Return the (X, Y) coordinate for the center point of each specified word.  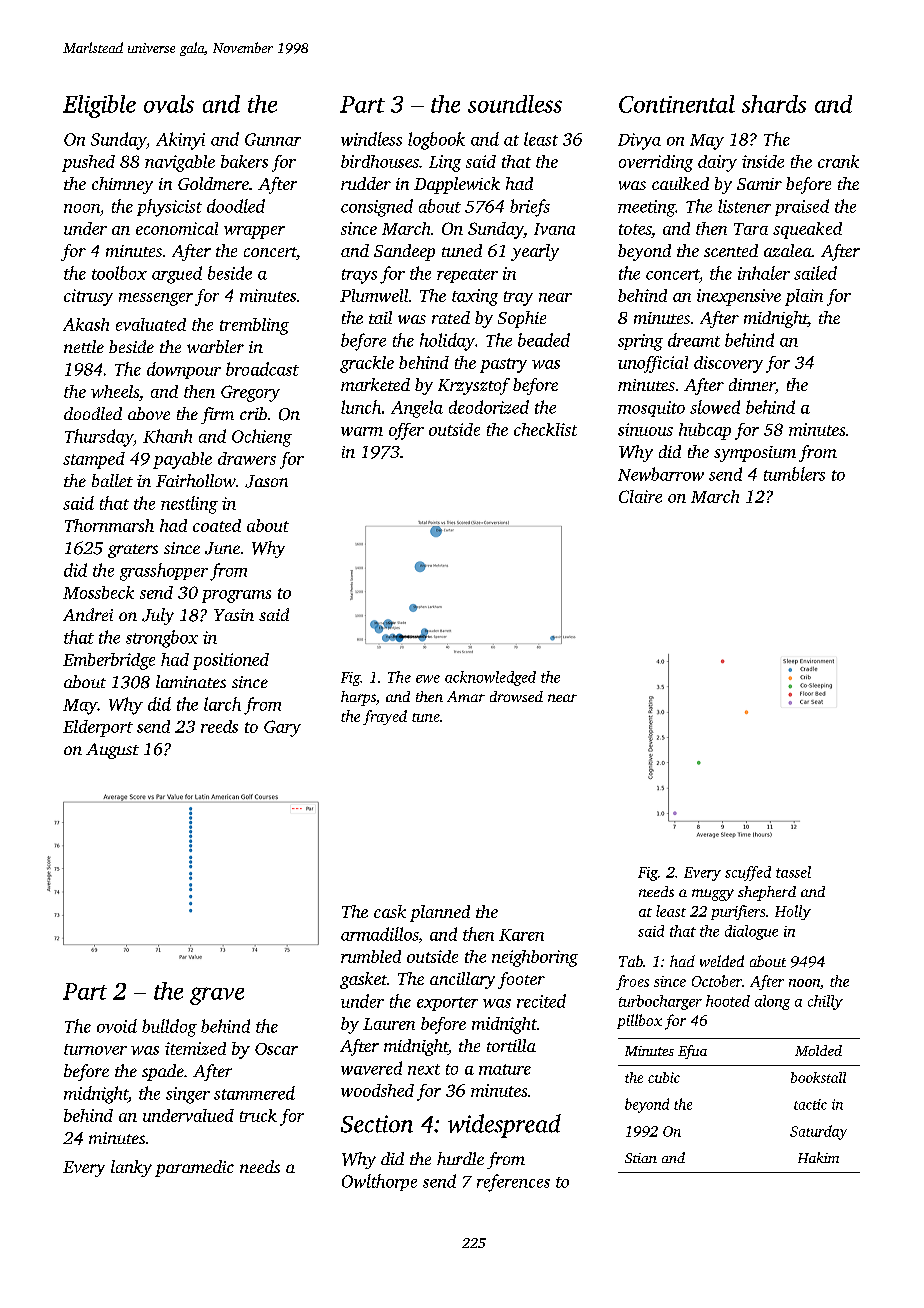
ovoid (117, 1026)
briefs (530, 208)
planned (440, 913)
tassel (793, 872)
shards (774, 104)
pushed (88, 163)
